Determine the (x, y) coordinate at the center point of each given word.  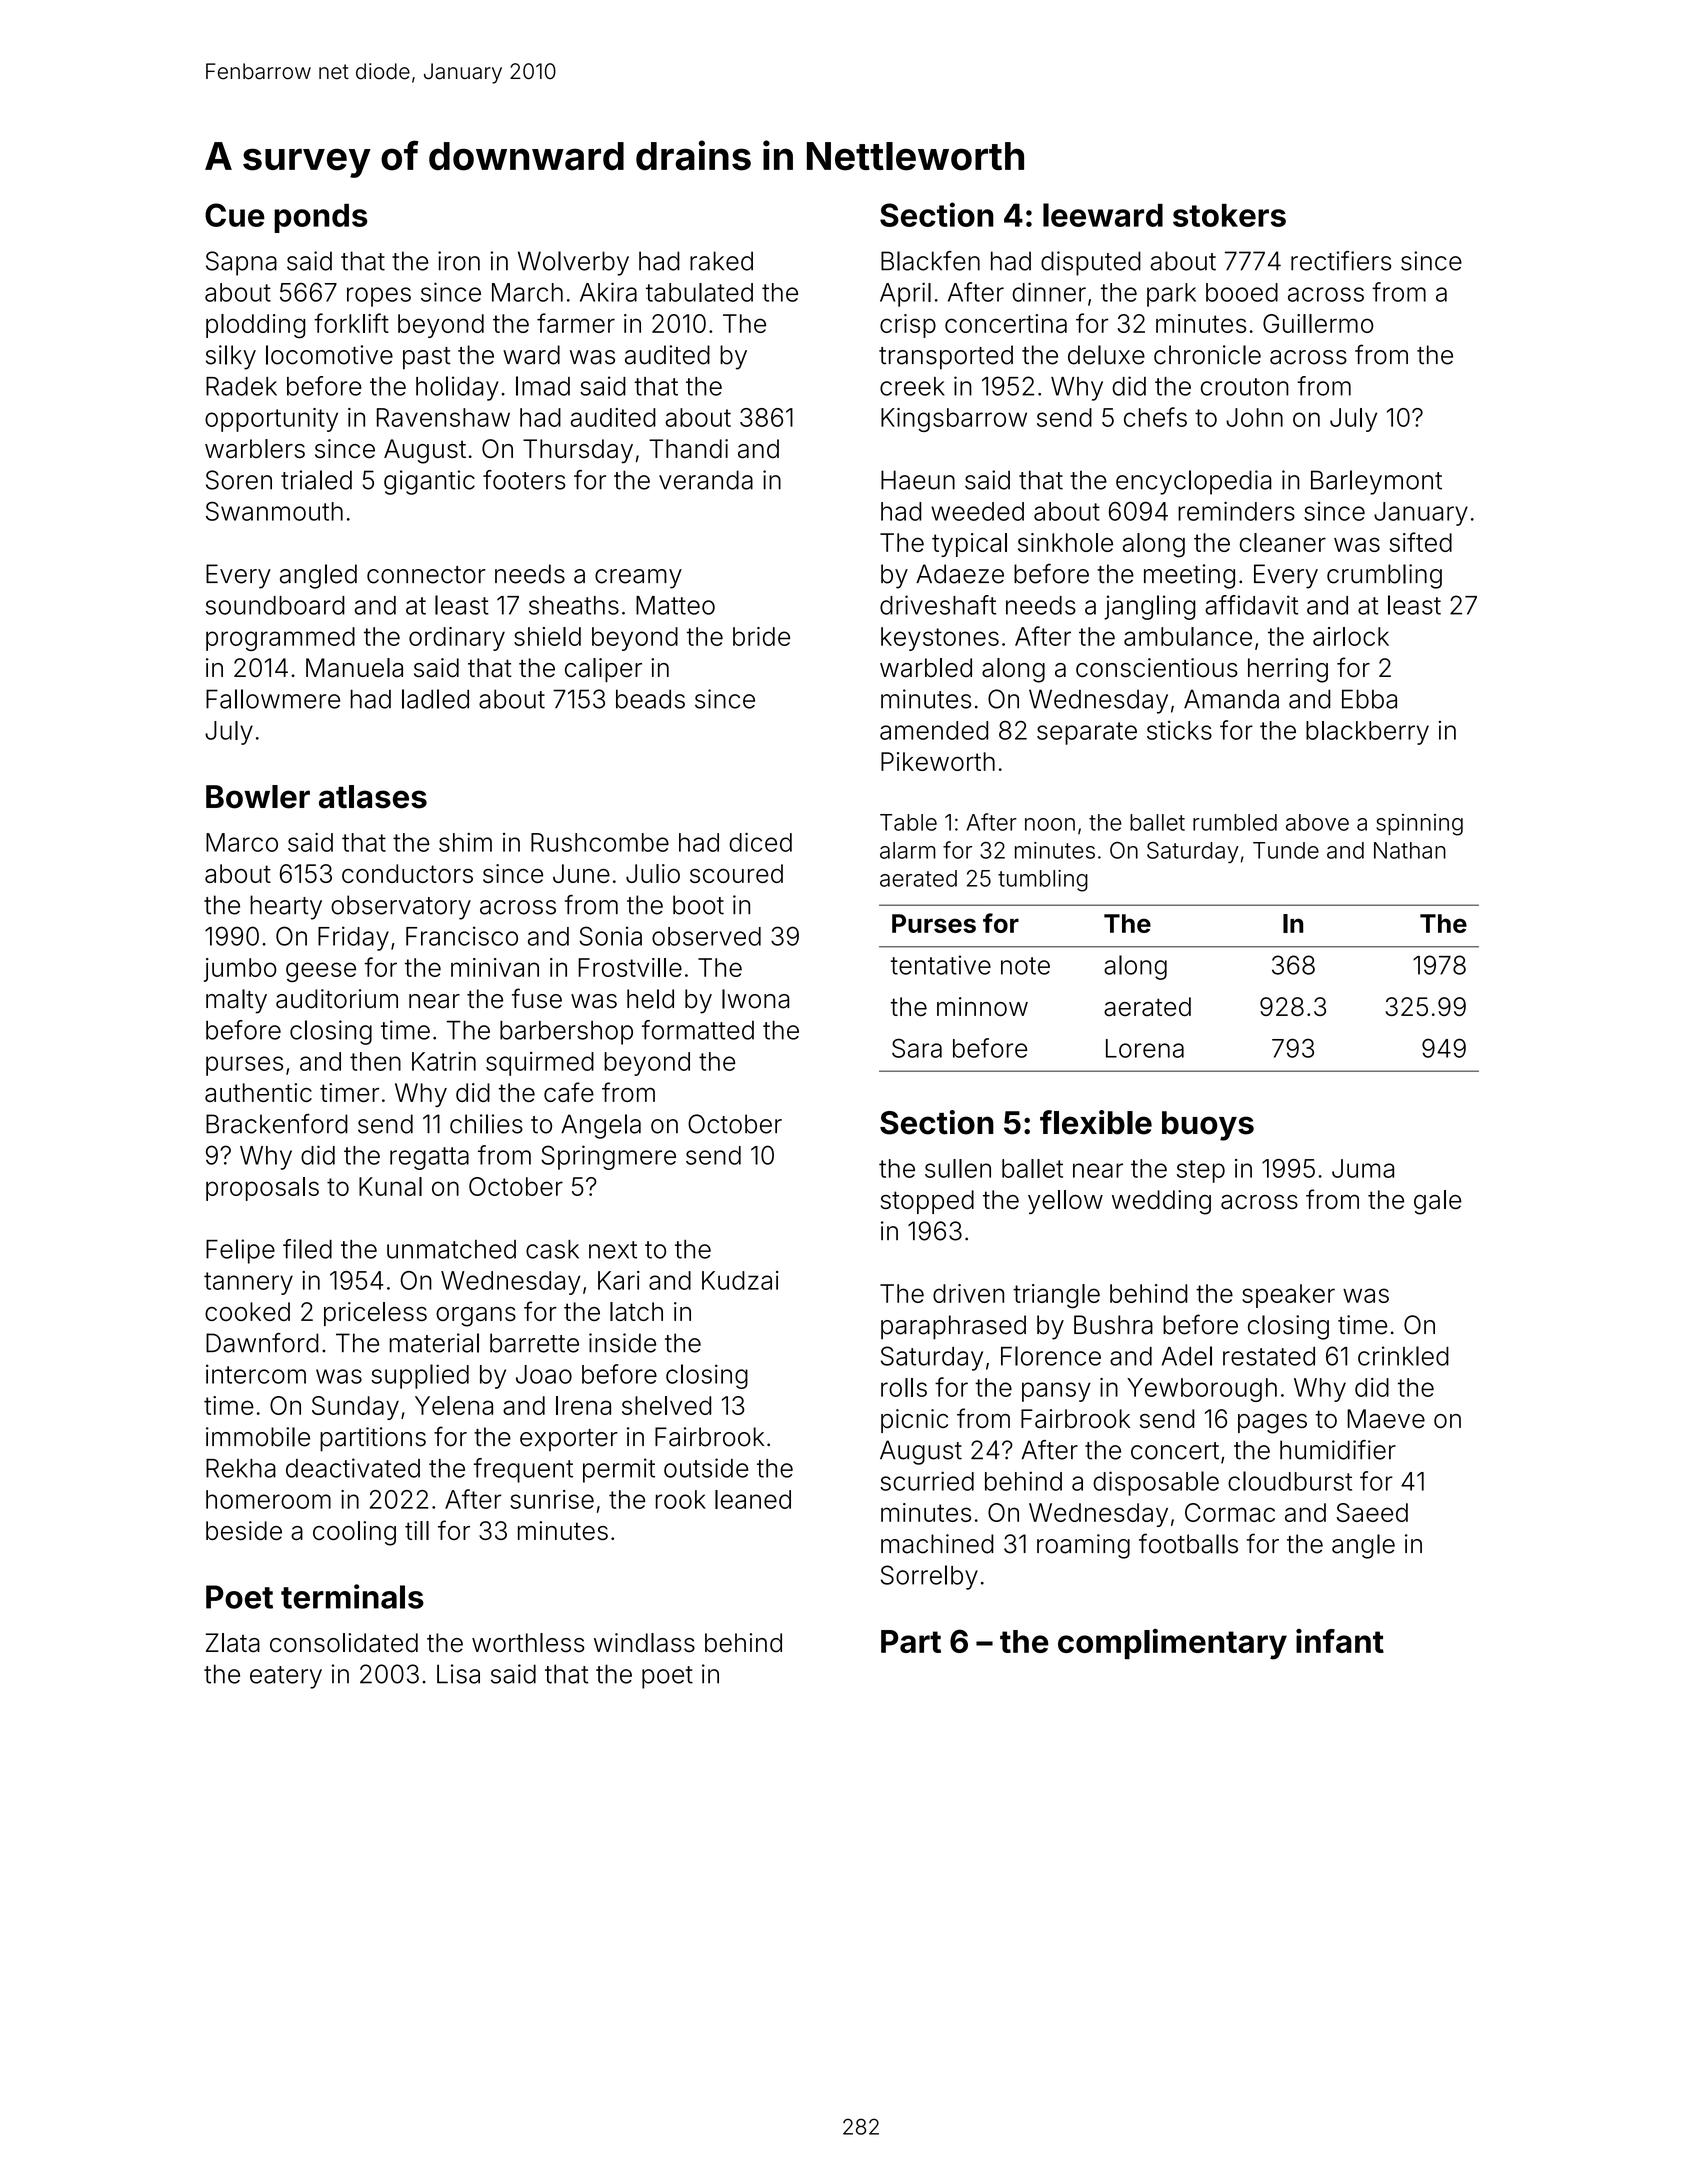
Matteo (675, 605)
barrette (534, 1343)
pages (1272, 1424)
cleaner (1283, 542)
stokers (1229, 215)
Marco (242, 842)
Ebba (1369, 699)
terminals (352, 1596)
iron (459, 261)
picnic (914, 1421)
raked (721, 261)
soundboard (275, 605)
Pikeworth (938, 761)
